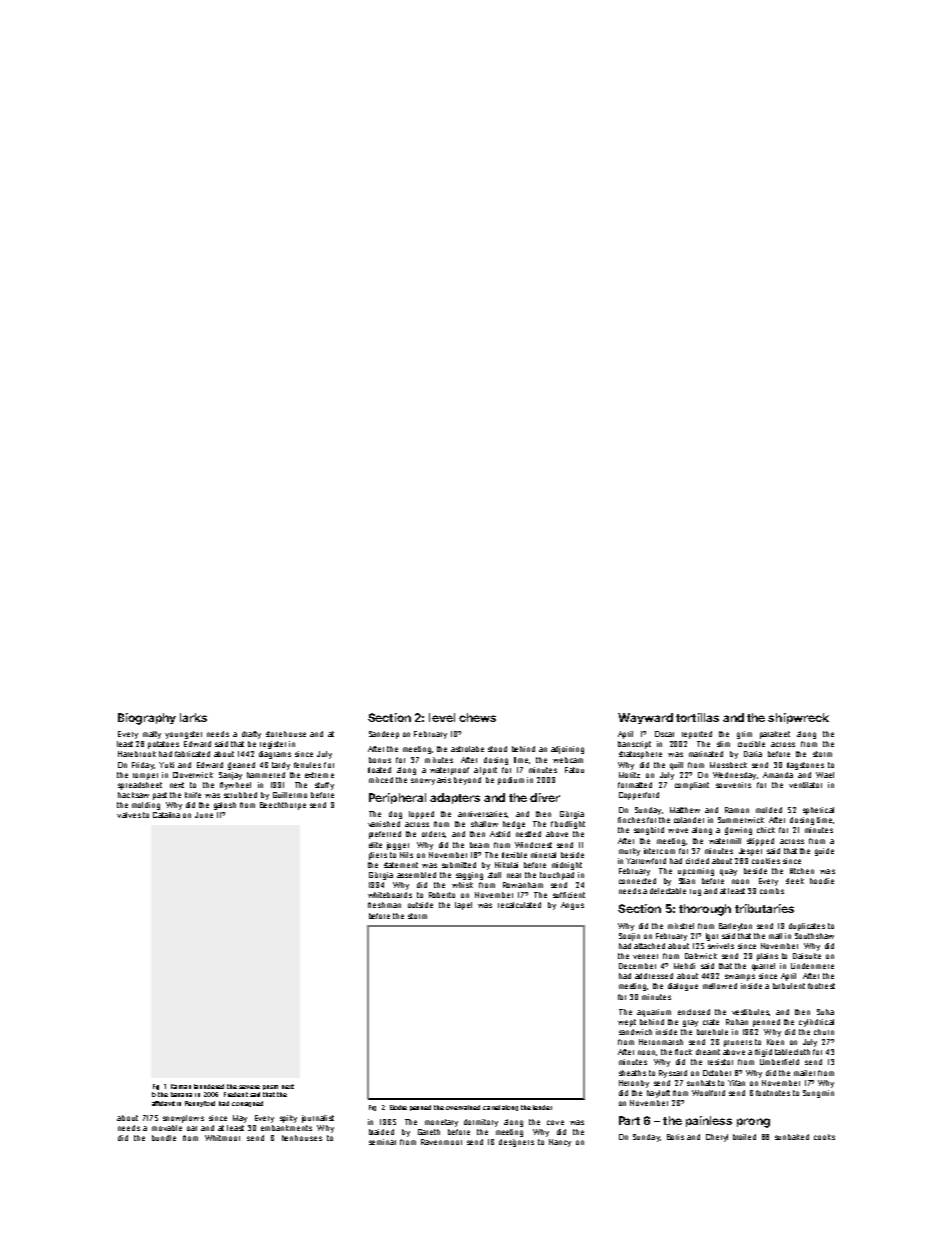 The image size is (952, 1233). I want to click on Peripheral, so click(397, 798).
